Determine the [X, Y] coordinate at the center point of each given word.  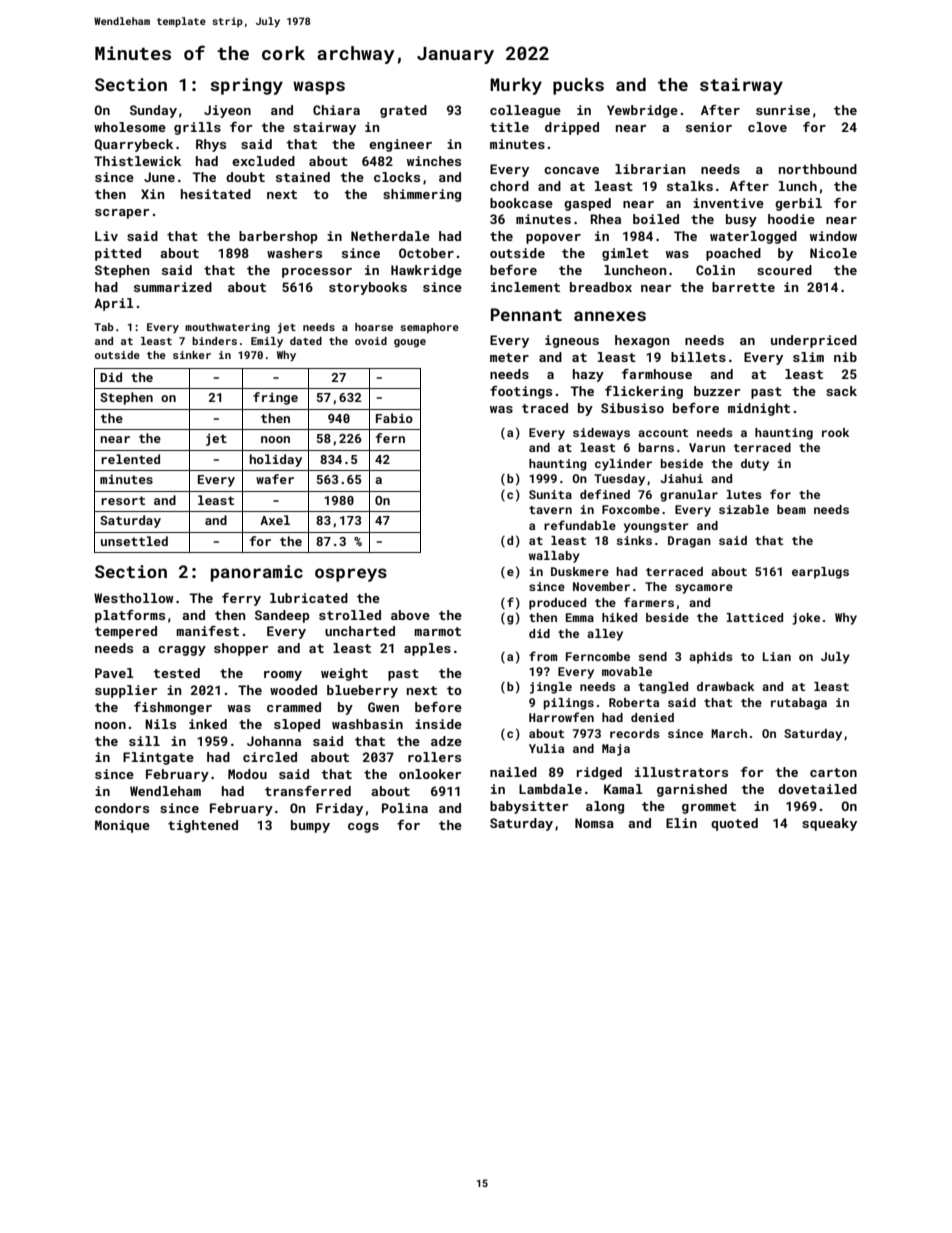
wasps [319, 88]
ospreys [351, 575]
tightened [203, 826]
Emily [267, 342]
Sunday [153, 111]
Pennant [526, 314]
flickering [644, 392]
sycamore [704, 589]
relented [130, 459]
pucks [578, 86]
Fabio [394, 418]
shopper [241, 649]
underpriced [814, 341]
